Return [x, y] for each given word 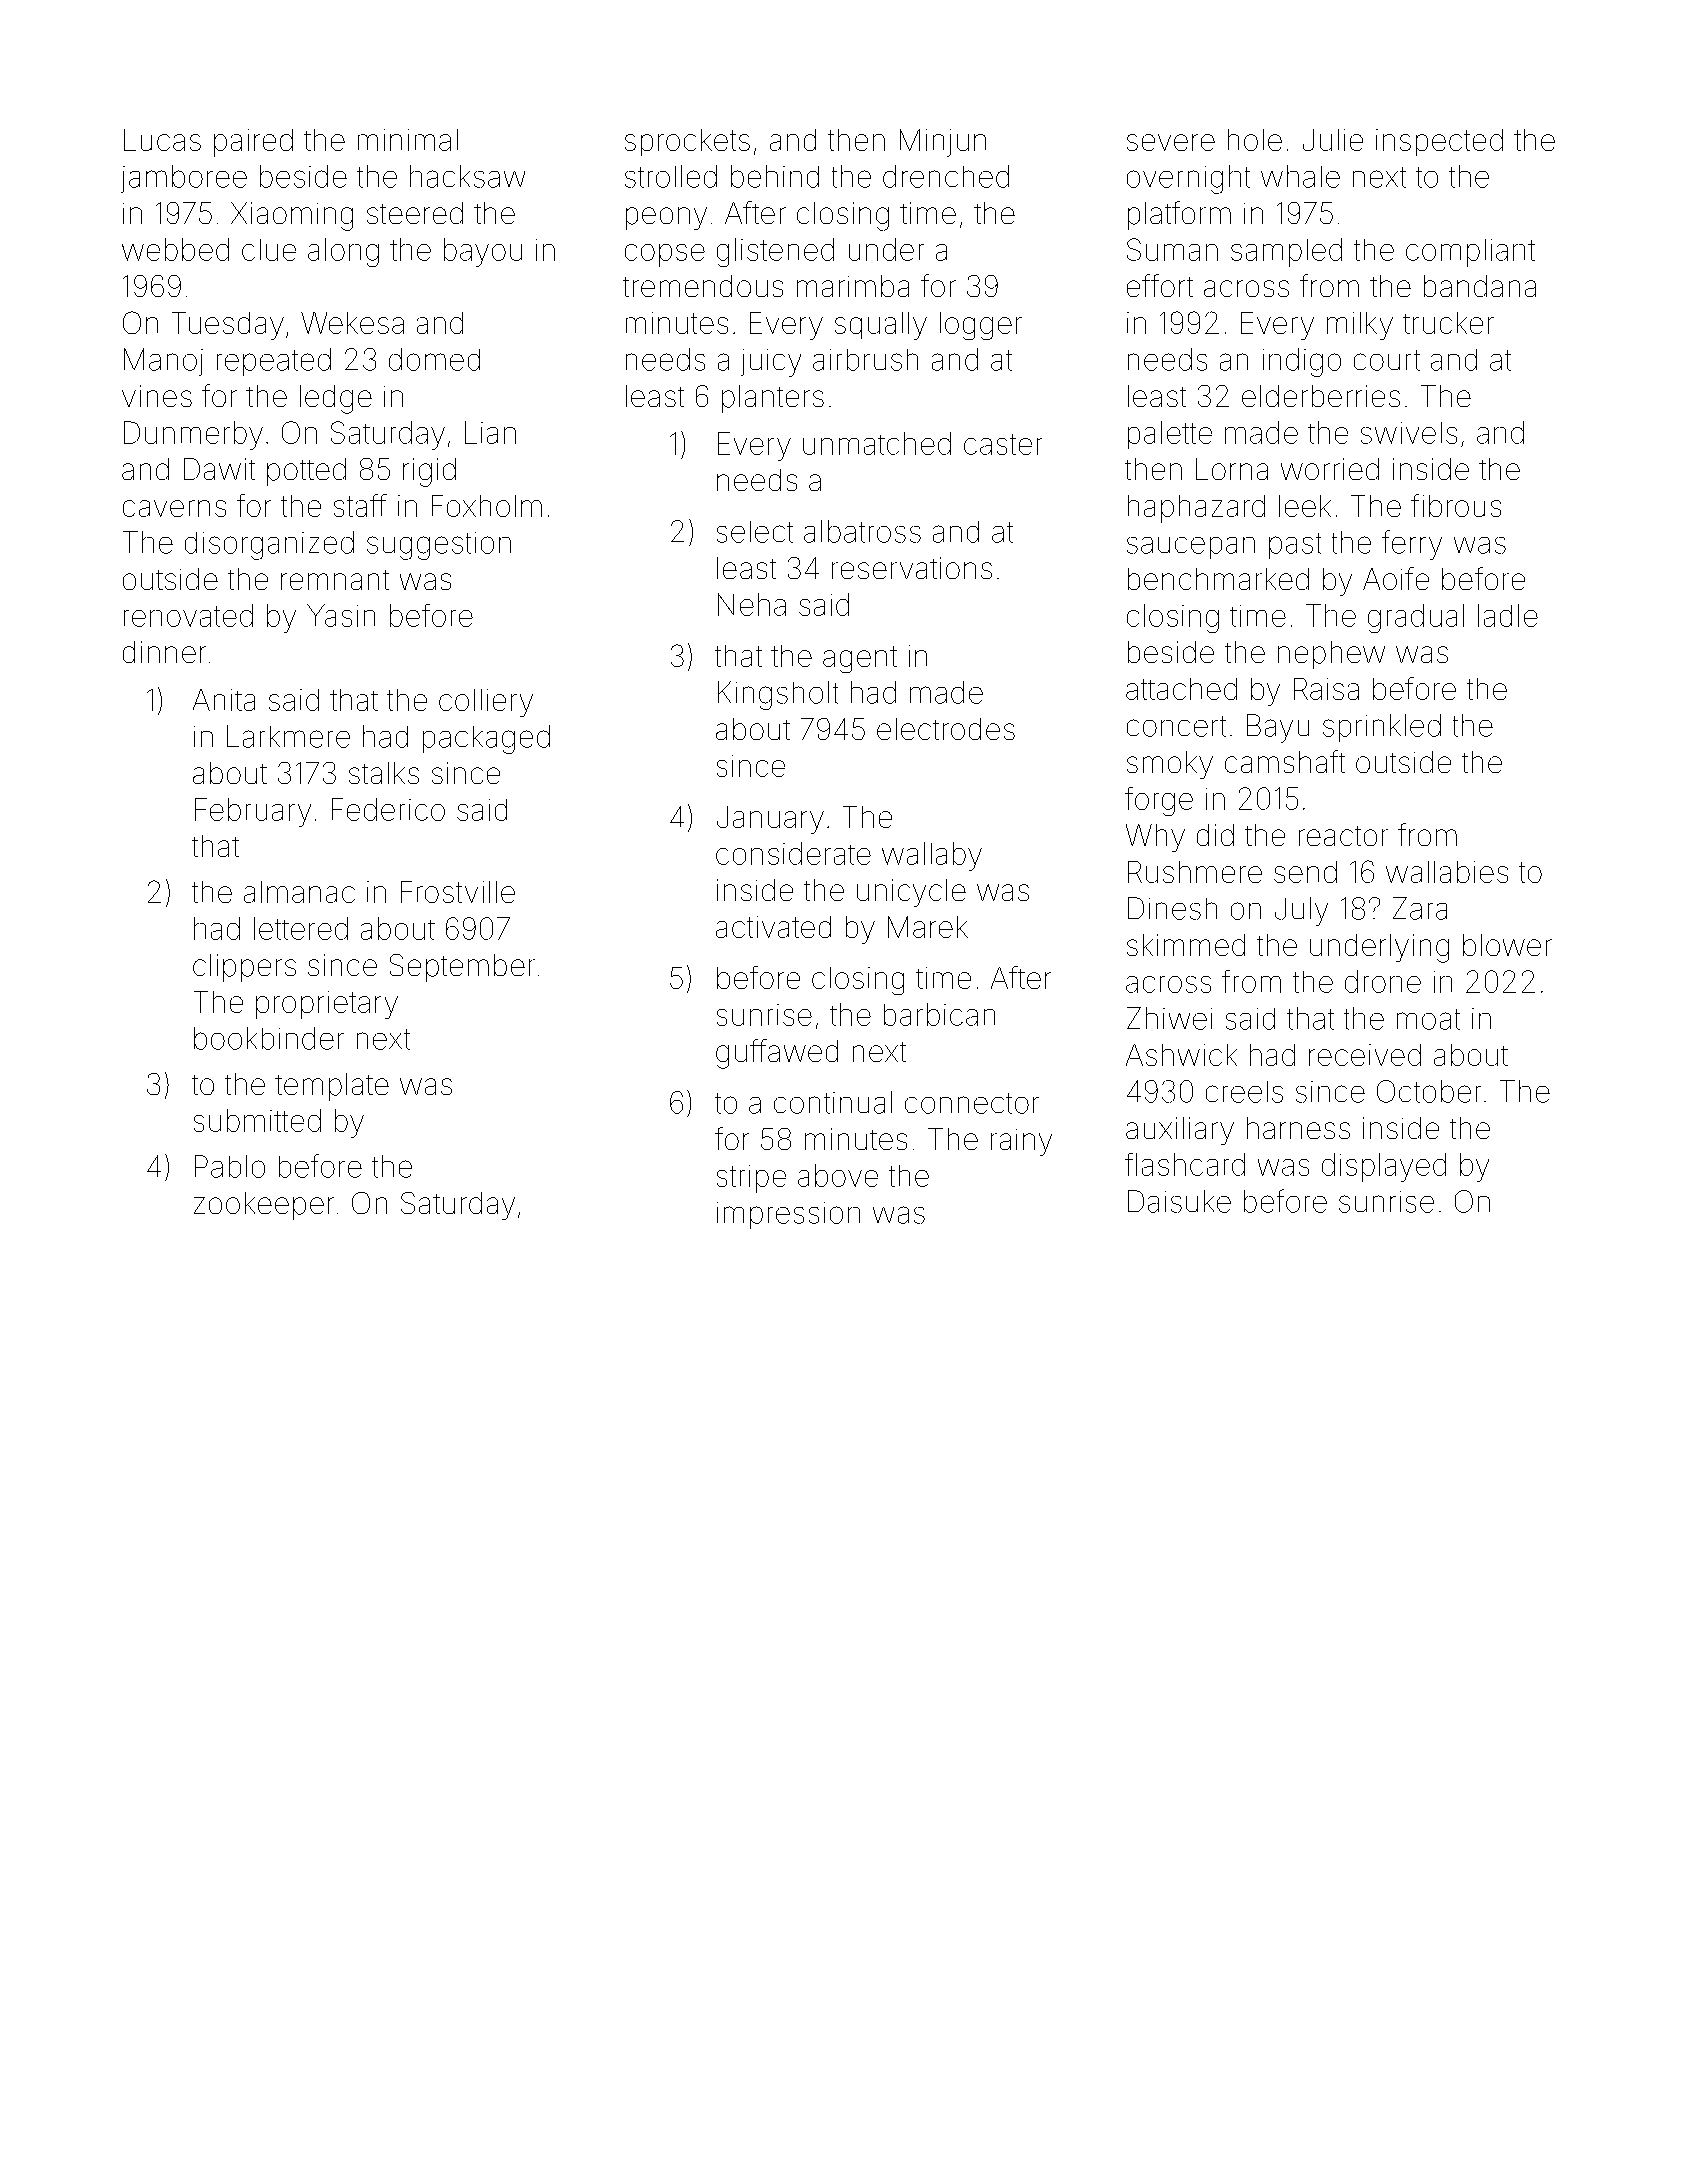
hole [1255, 140]
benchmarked [1218, 579]
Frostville [458, 892]
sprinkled [1382, 728]
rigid [429, 472]
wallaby [932, 856]
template [332, 1087]
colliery [486, 703]
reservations [912, 568]
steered [415, 213]
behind [775, 176]
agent [860, 659]
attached [1181, 689]
